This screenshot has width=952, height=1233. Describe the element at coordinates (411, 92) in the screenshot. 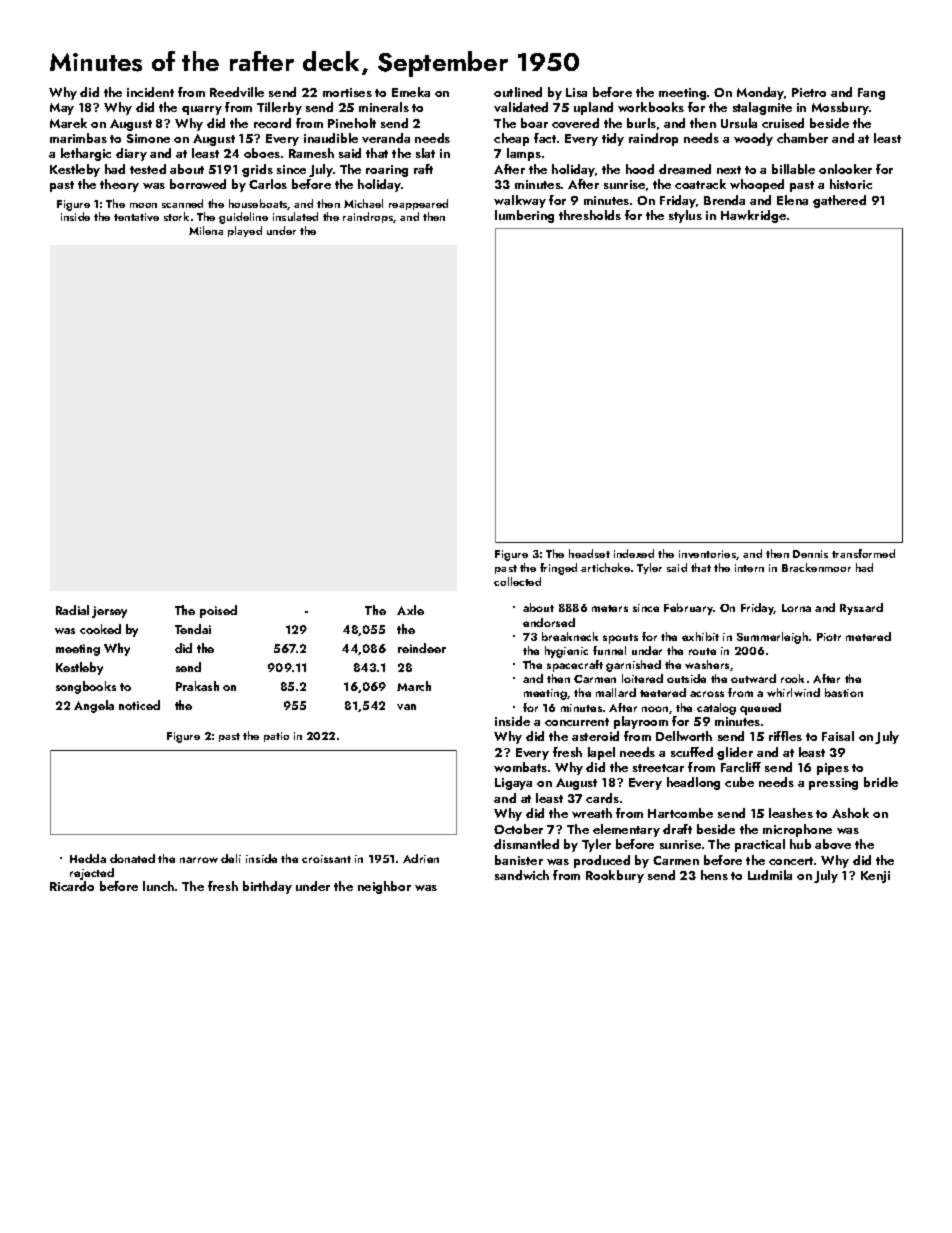

I see `Emeka` at that location.
